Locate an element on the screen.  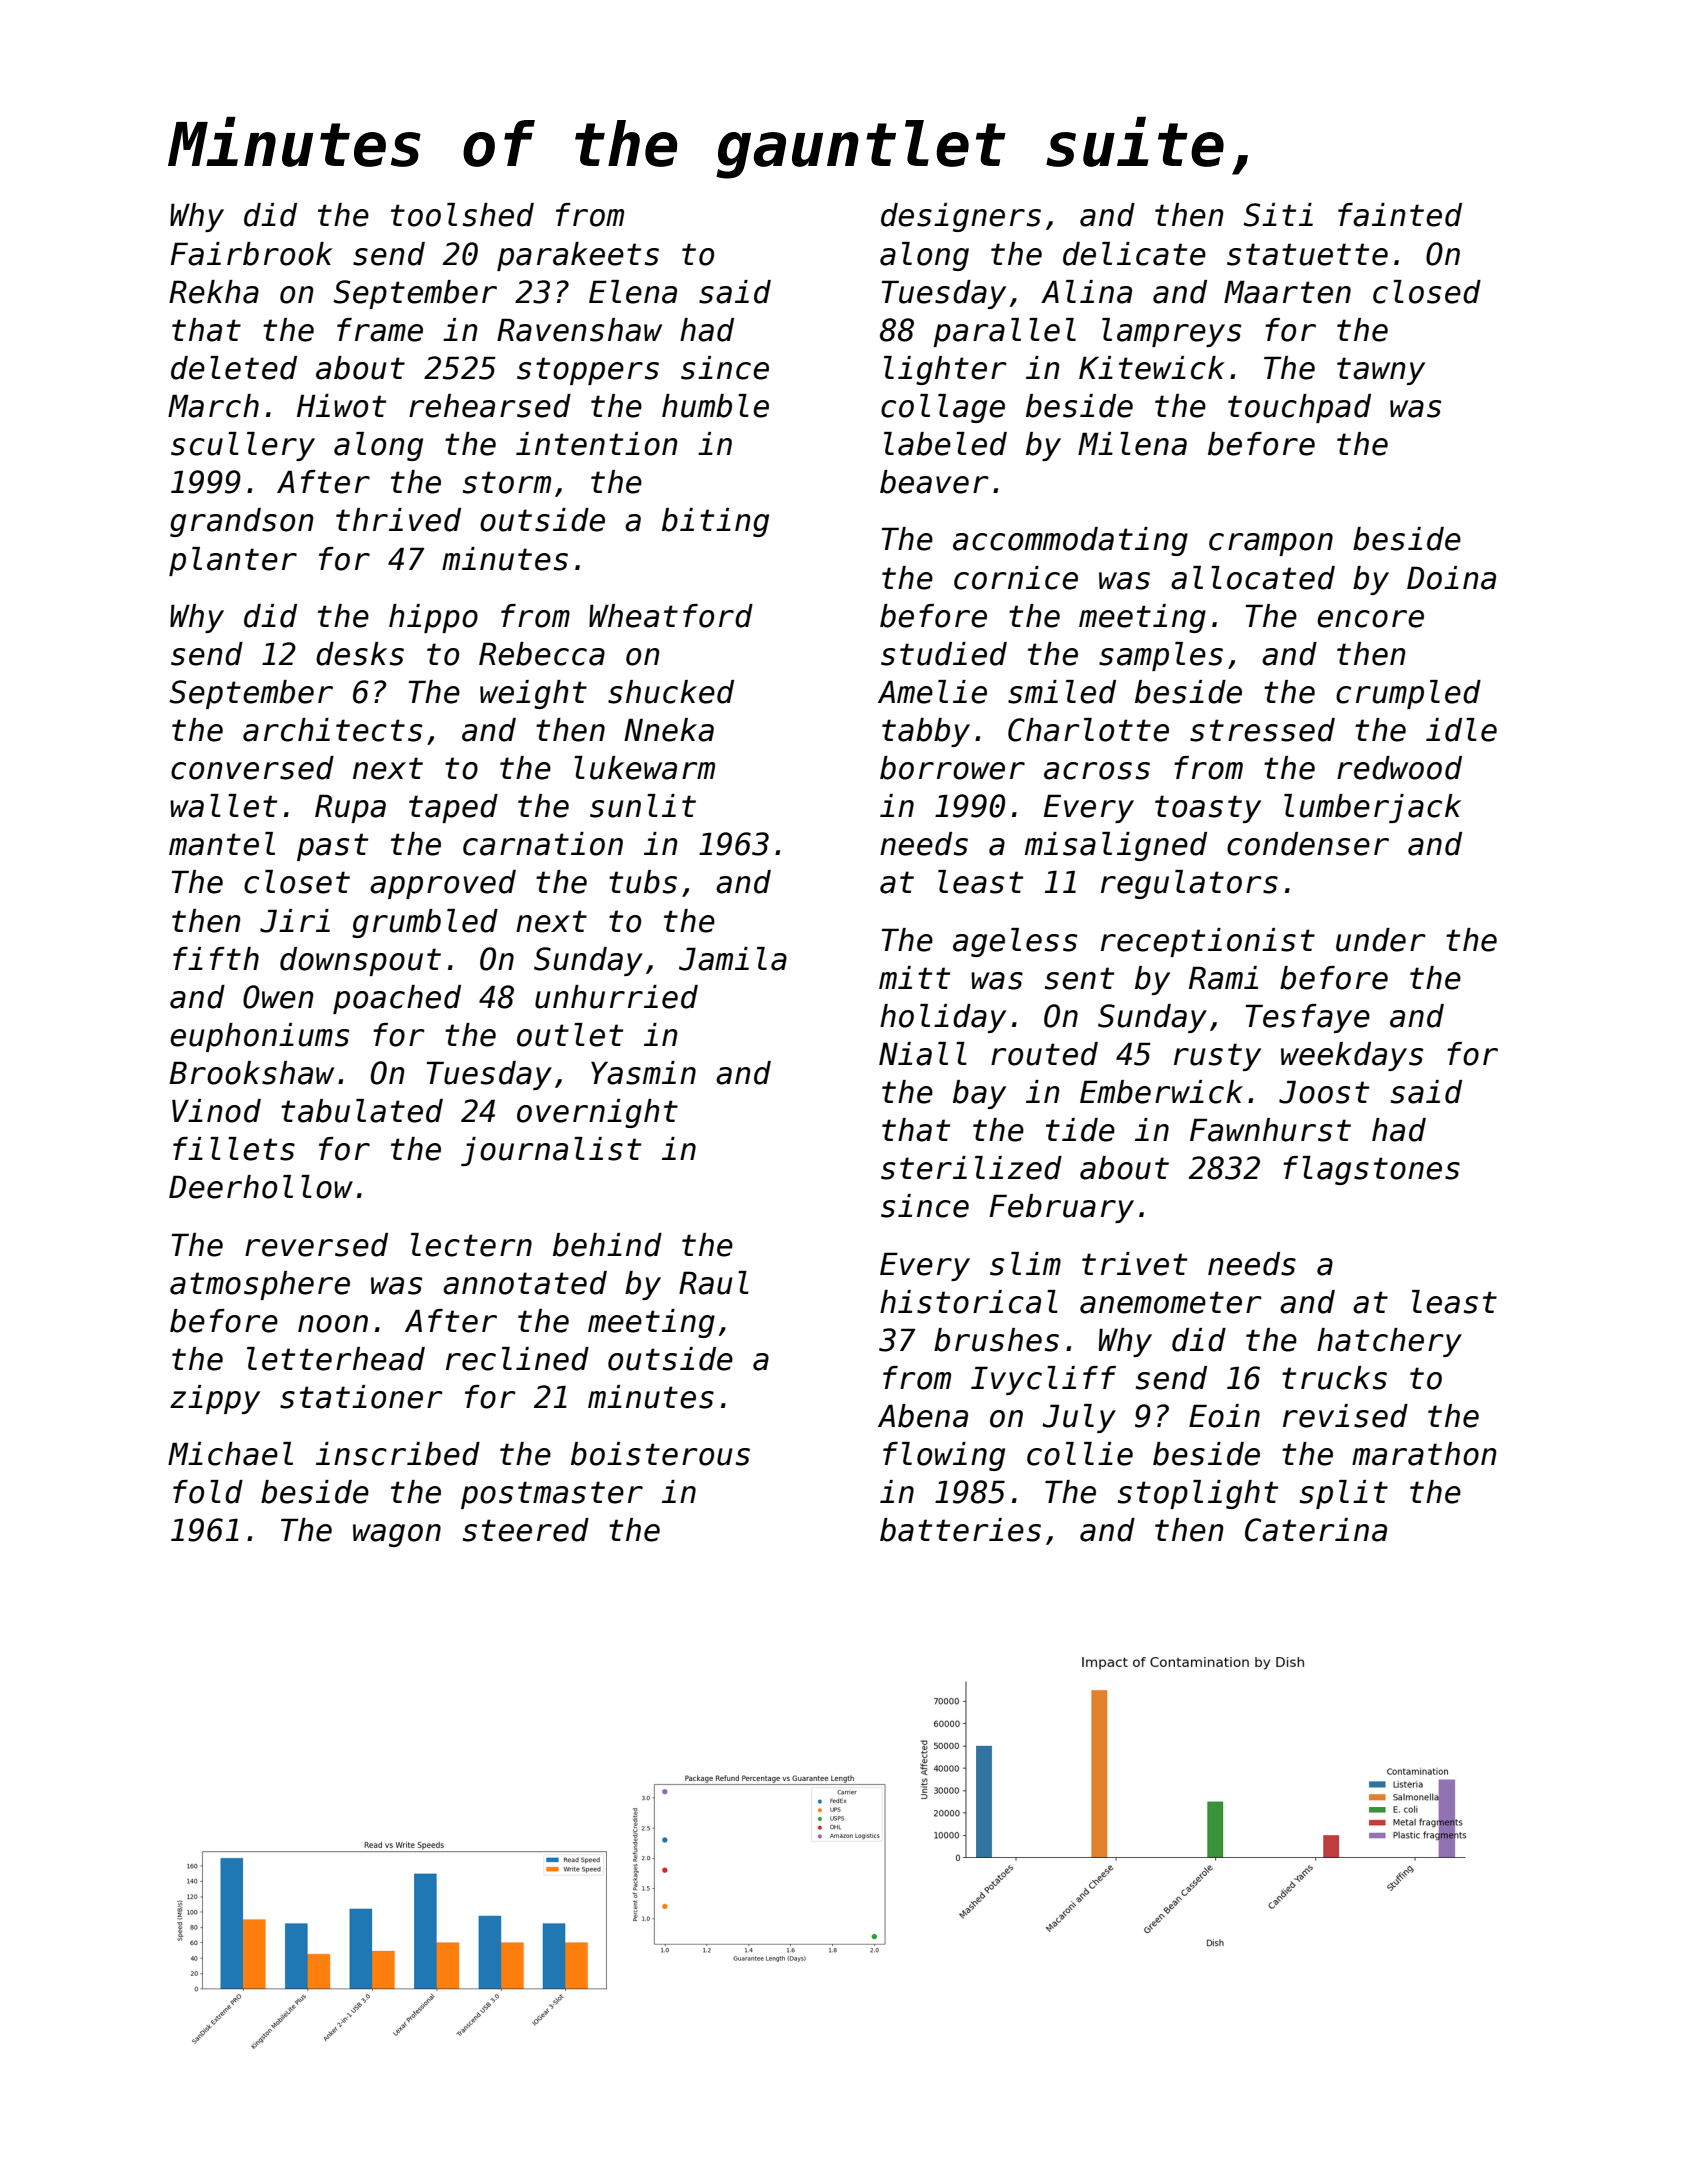
toolshed is located at coordinates (462, 215).
